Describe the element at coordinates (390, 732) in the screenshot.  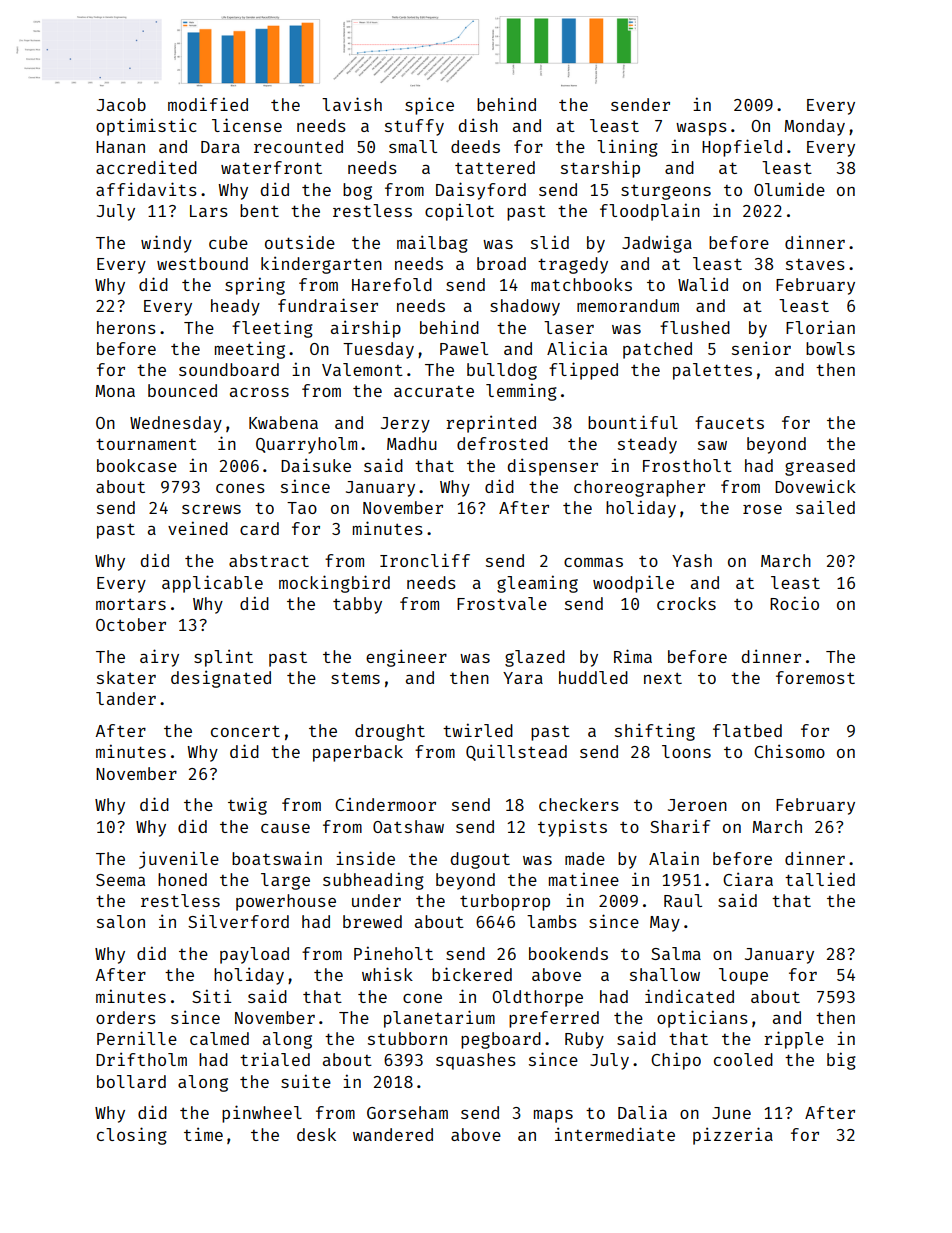
I see `drought` at that location.
